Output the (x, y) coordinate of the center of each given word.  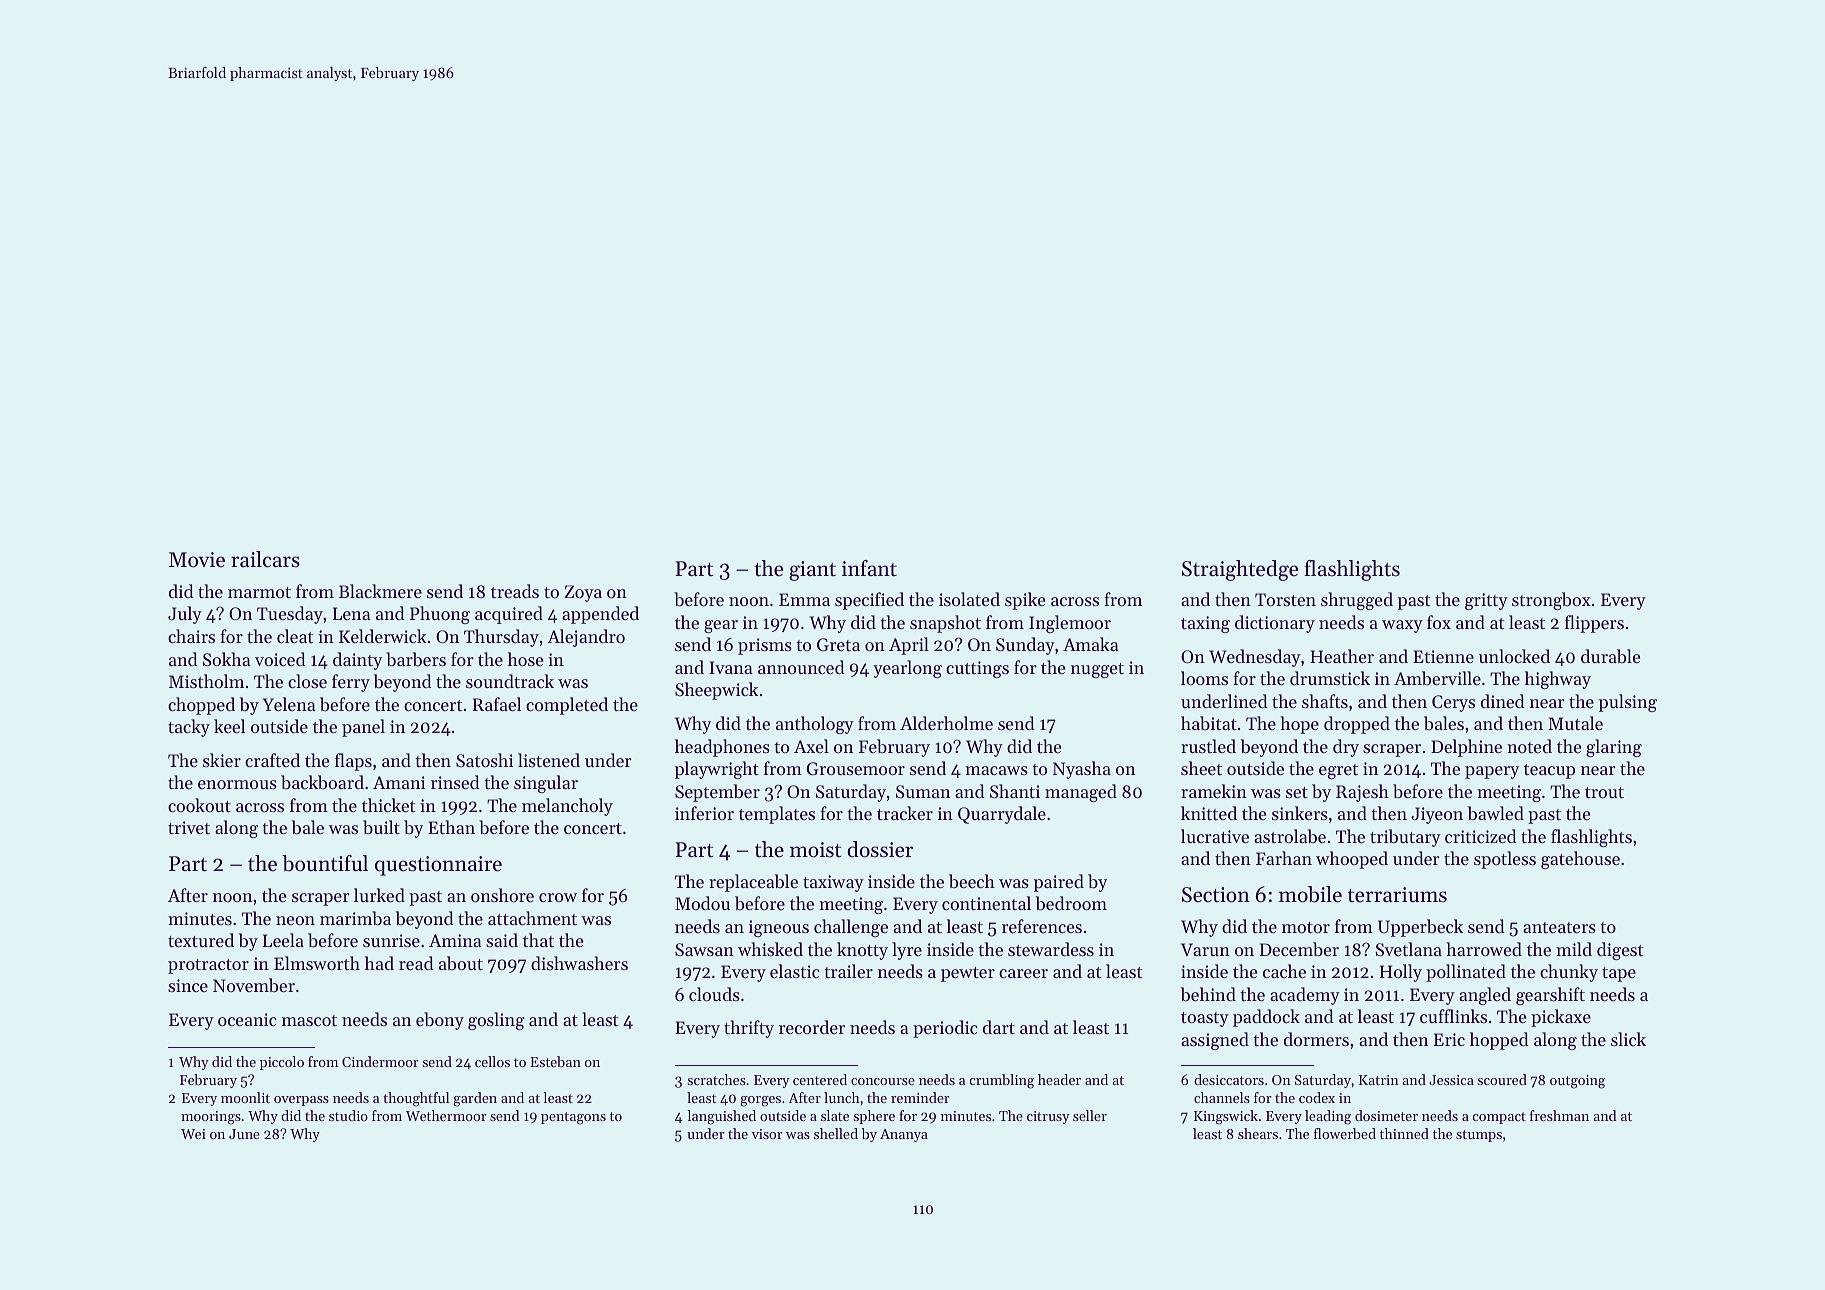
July (185, 615)
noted (1529, 746)
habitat (1209, 723)
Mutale (1575, 723)
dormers (1316, 1039)
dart (999, 1027)
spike (1025, 601)
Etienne (1443, 656)
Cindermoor (380, 1061)
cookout (199, 805)
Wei (193, 1134)
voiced (280, 659)
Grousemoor (856, 768)
